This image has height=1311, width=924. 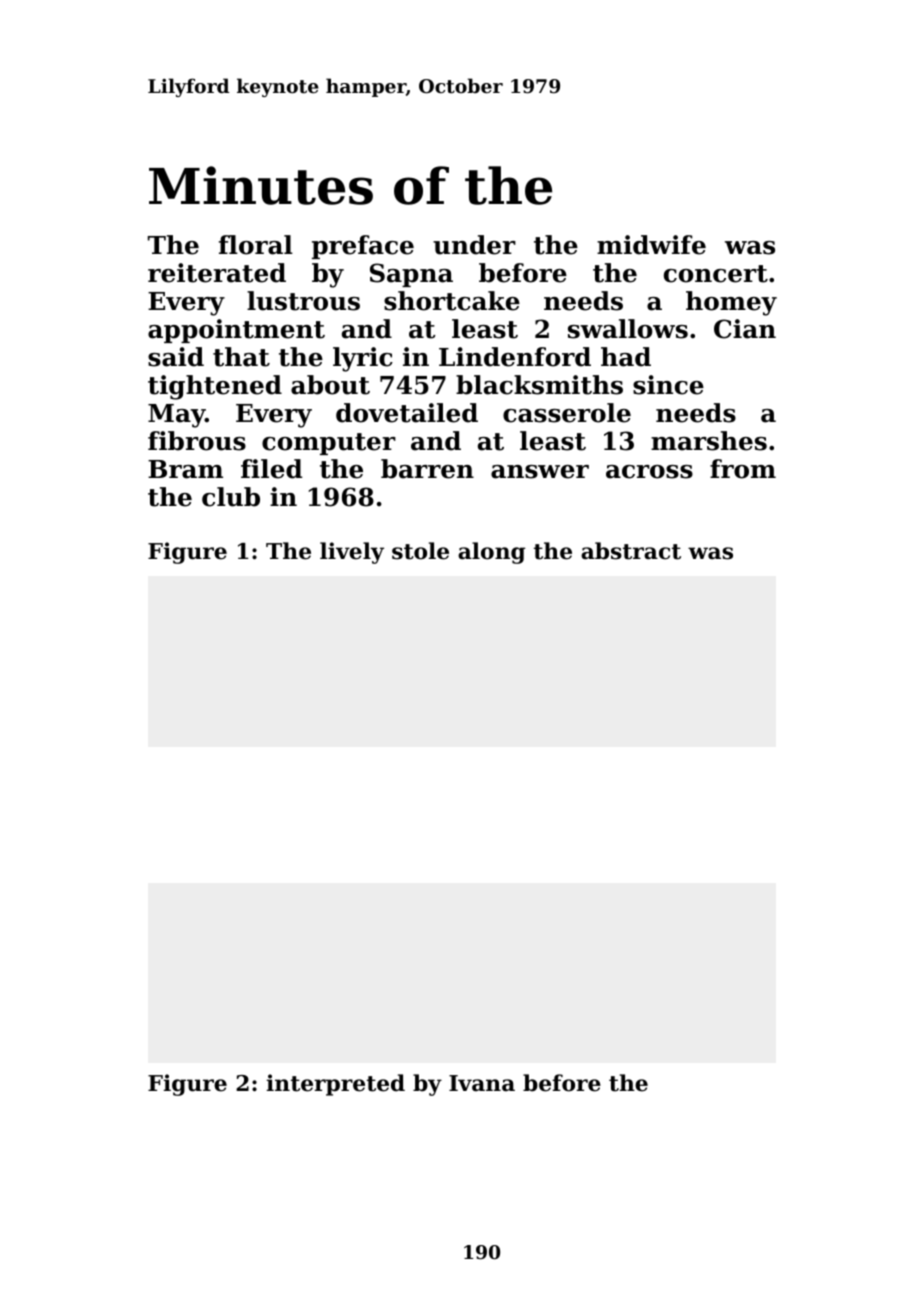 What do you see at coordinates (363, 359) in the image?
I see `lyric` at bounding box center [363, 359].
